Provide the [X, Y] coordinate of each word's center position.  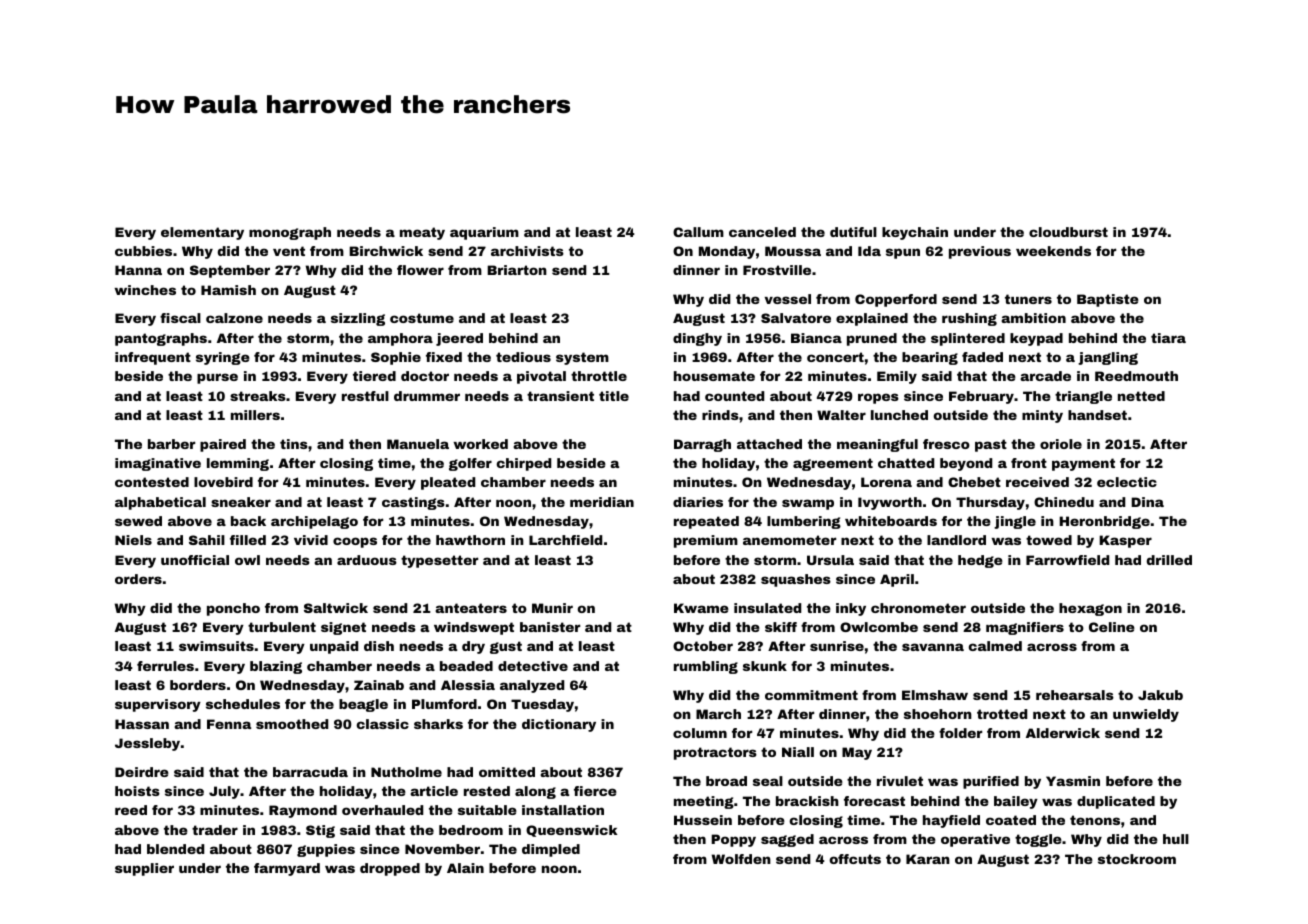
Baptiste [1108, 300]
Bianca [816, 338]
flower [420, 270]
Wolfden [741, 859]
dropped [390, 869]
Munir [552, 608]
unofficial [195, 560]
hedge [980, 561]
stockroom [1137, 859]
